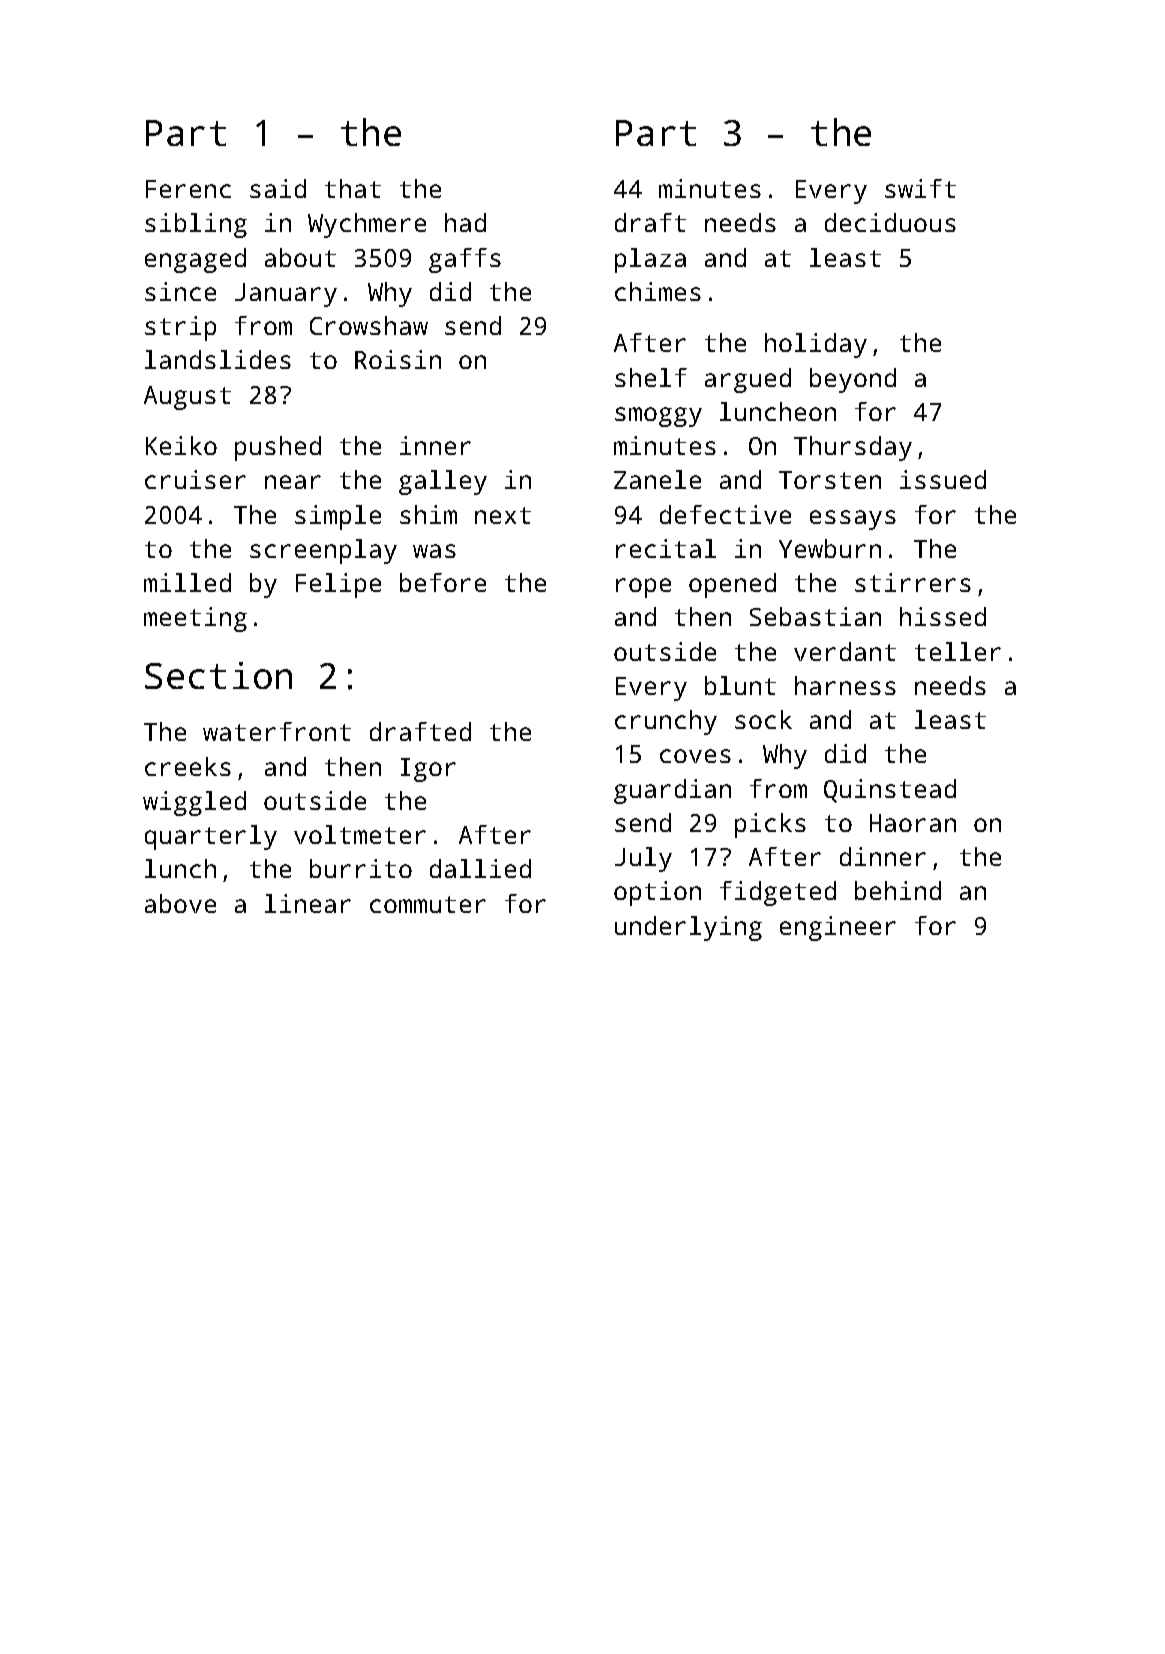  I want to click on underlying, so click(688, 928).
